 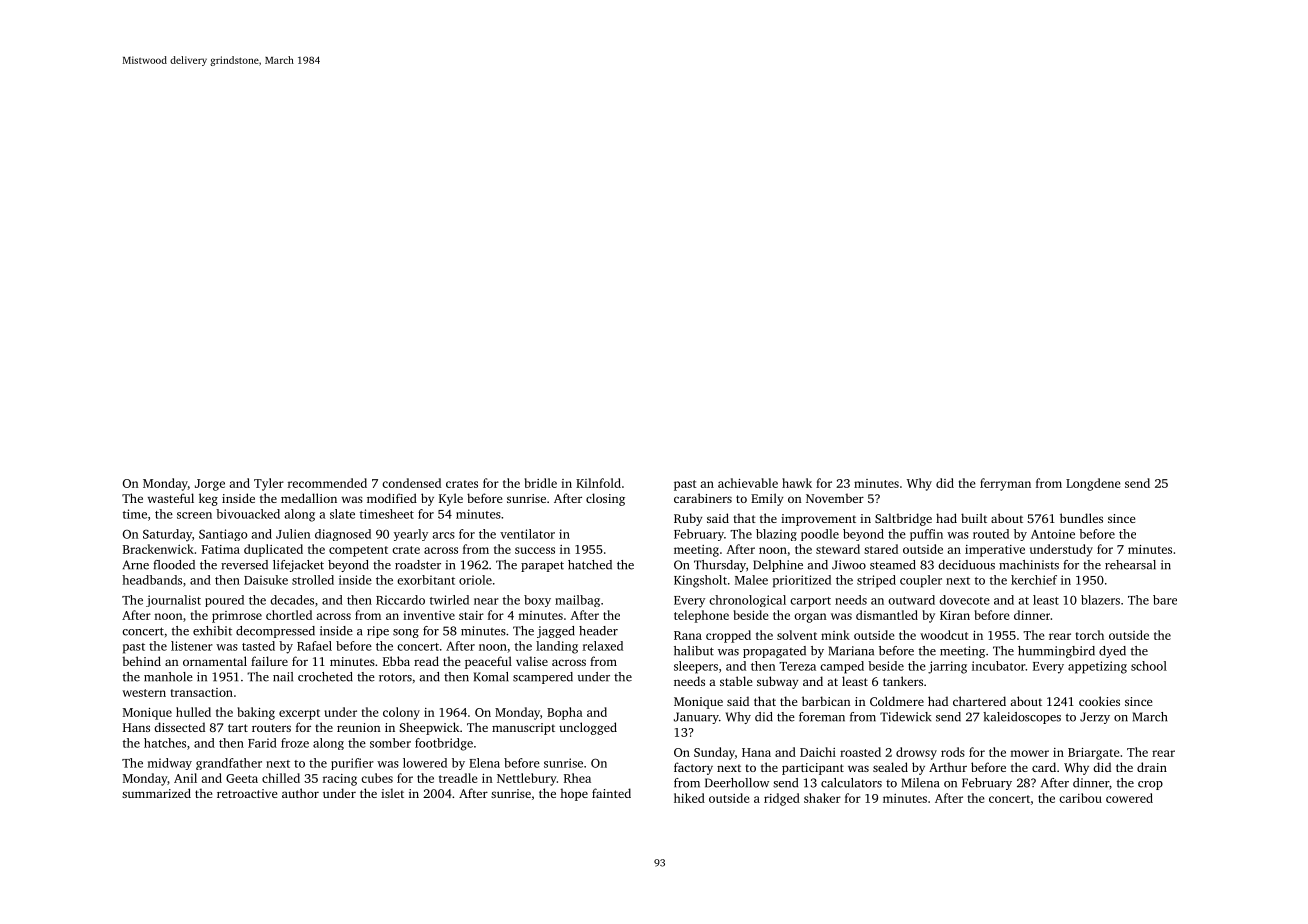 What do you see at coordinates (156, 793) in the screenshot?
I see `summarized` at bounding box center [156, 793].
